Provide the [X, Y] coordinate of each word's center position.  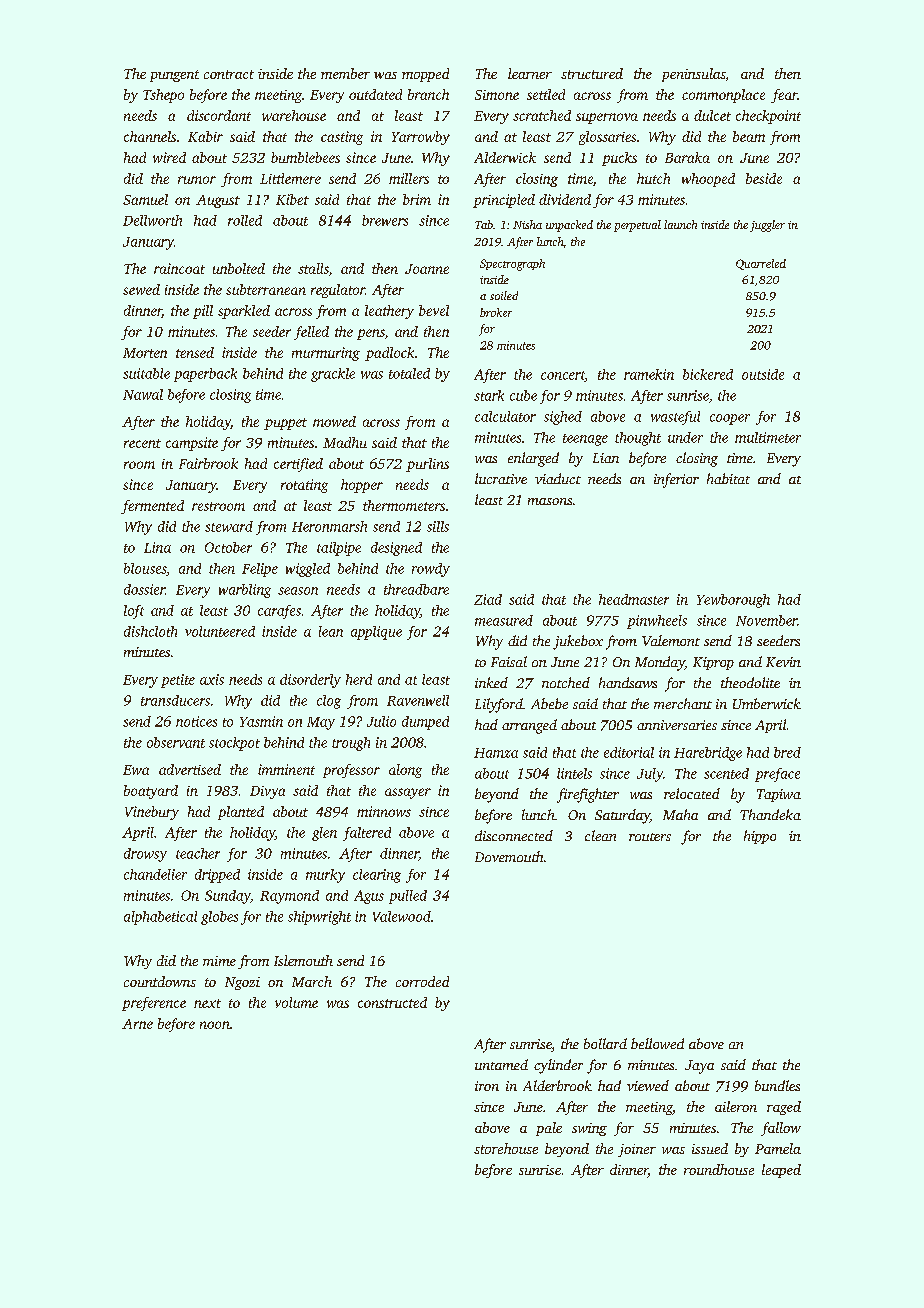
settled [546, 94]
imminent [286, 769]
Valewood [402, 916]
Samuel [145, 199]
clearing [377, 876]
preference [154, 1004]
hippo [760, 837]
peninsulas [693, 75]
